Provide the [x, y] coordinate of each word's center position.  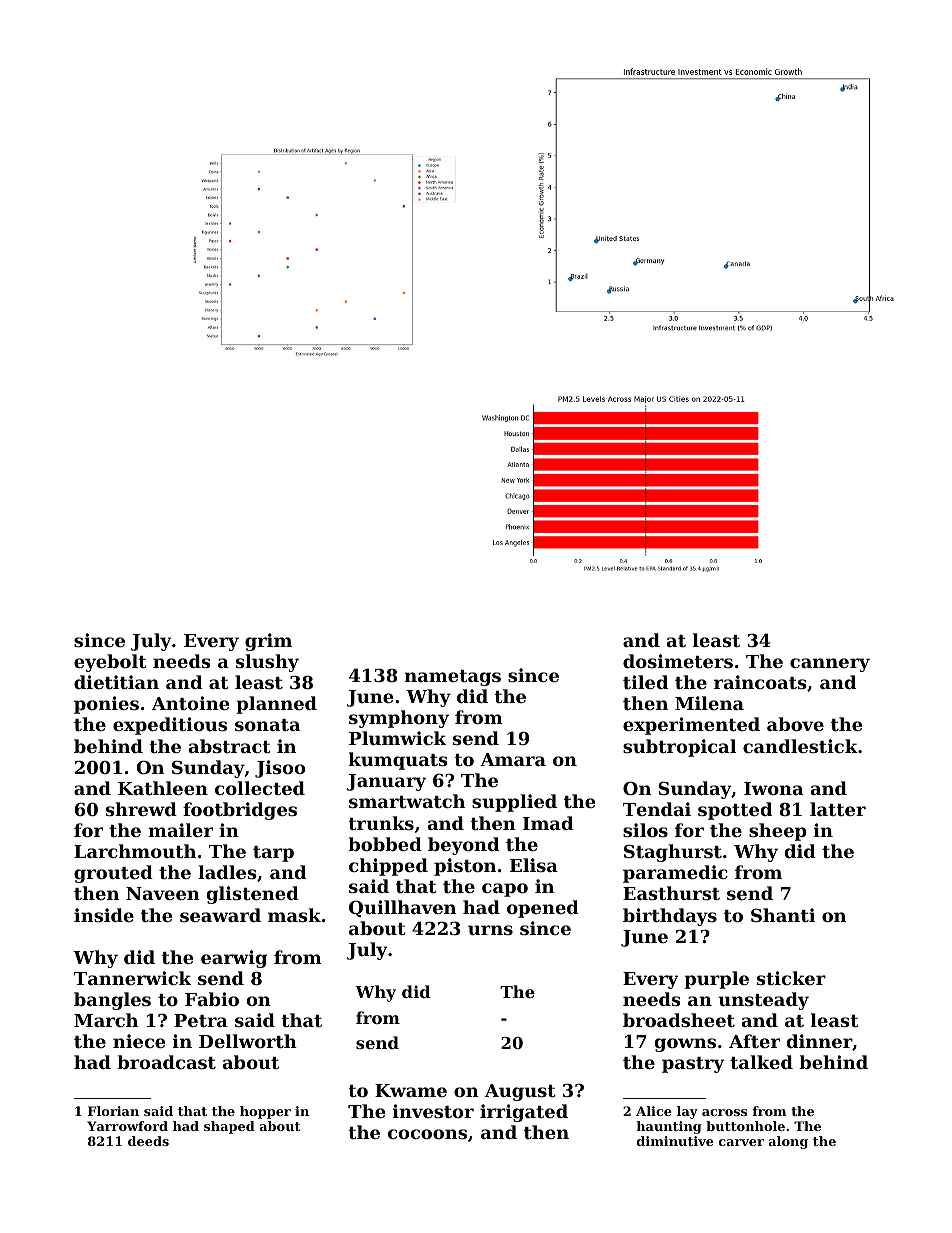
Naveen [163, 893]
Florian [113, 1111]
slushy [267, 663]
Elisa [534, 865]
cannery [830, 665]
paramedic [675, 874]
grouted [113, 874]
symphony [399, 719]
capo [505, 890]
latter [838, 809]
